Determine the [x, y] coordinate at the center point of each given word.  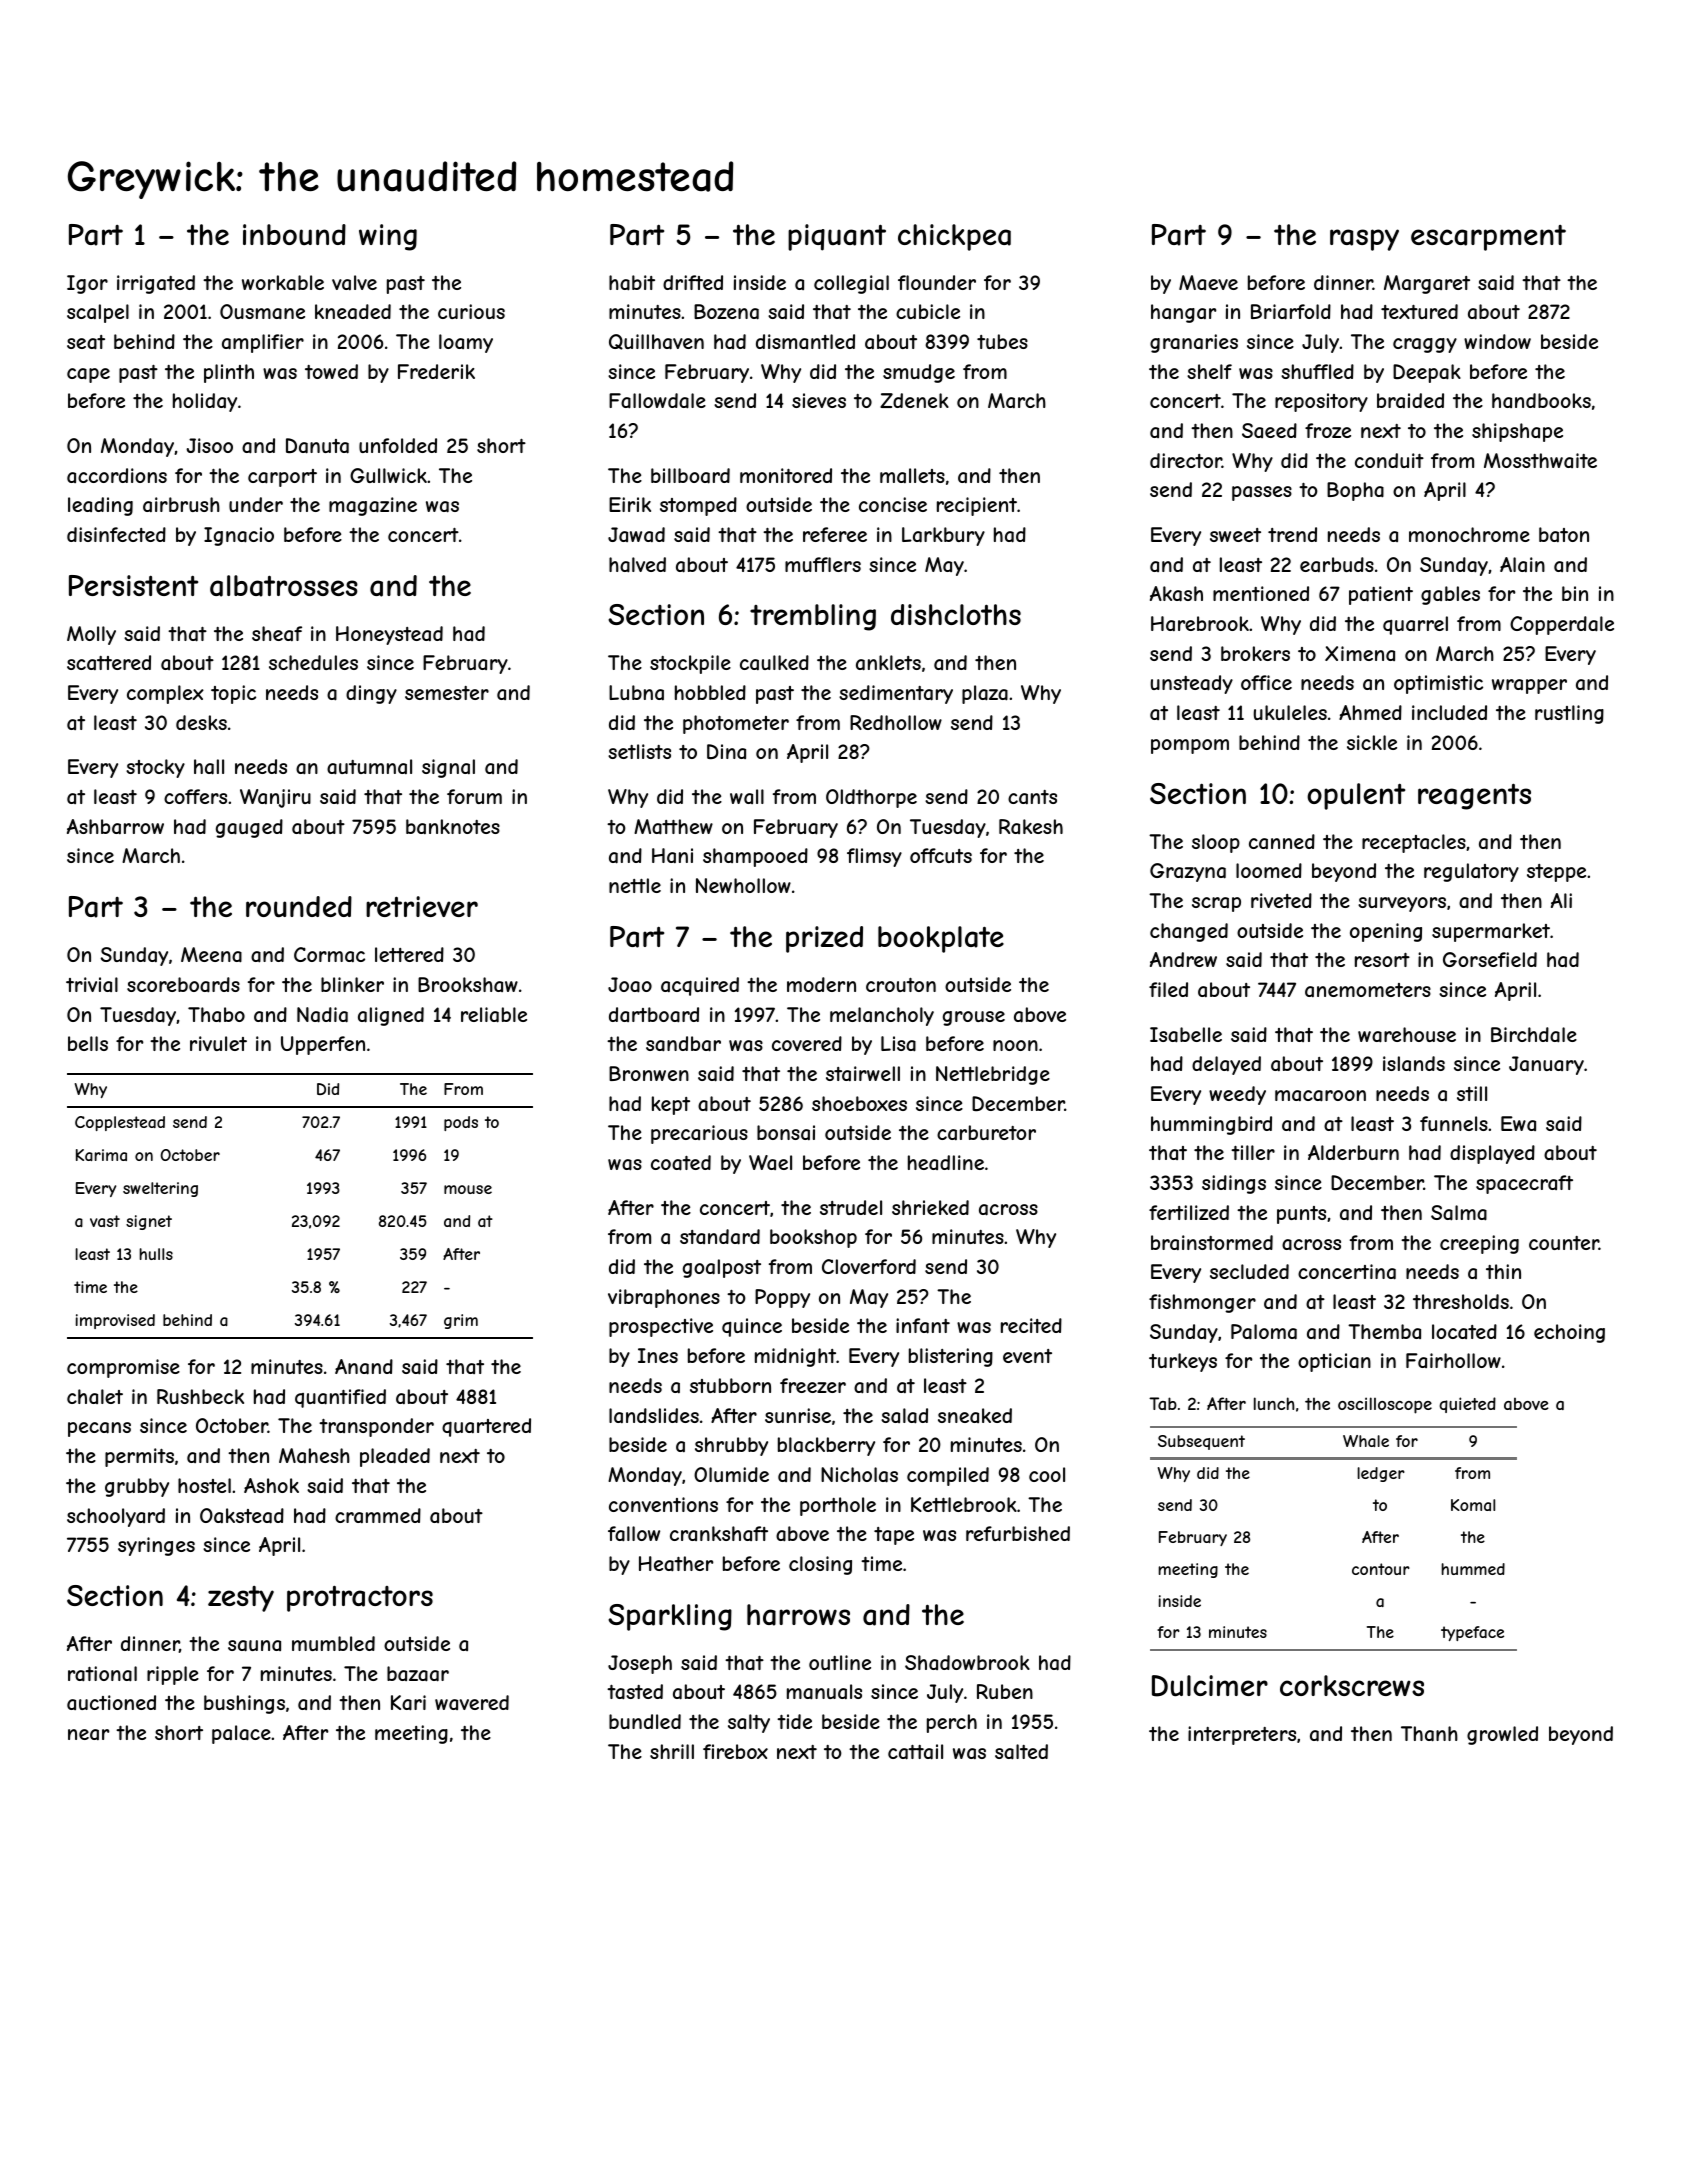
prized [824, 939]
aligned [391, 1016]
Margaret [1427, 284]
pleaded [395, 1457]
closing [820, 1565]
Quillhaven [656, 342]
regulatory [1471, 872]
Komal [1473, 1505]
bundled [645, 1721]
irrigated [156, 284]
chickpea [954, 237]
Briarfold [1291, 312]
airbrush [181, 504]
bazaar [418, 1674]
